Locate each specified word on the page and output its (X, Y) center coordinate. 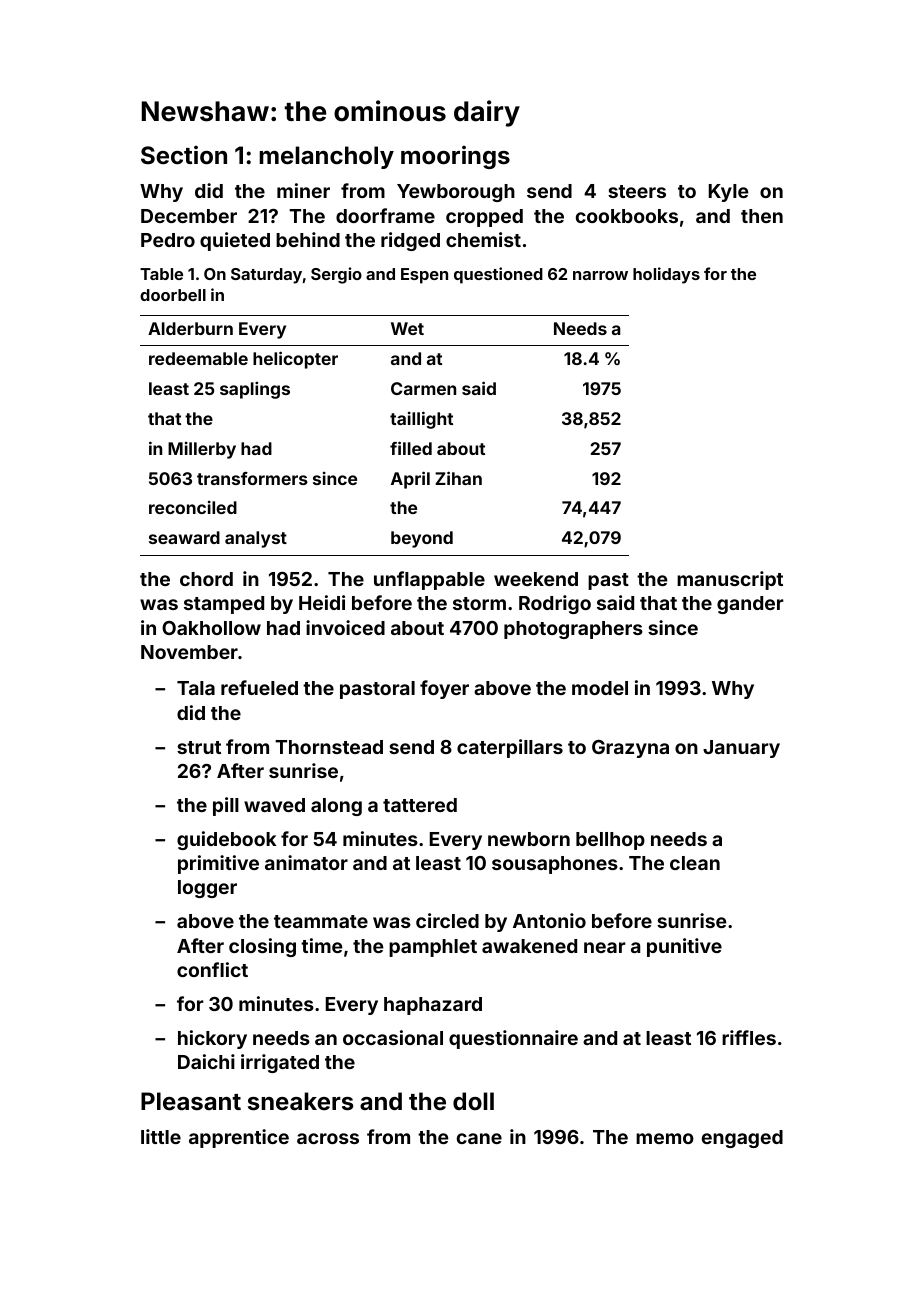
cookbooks (627, 216)
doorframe (385, 215)
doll (473, 1101)
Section (184, 155)
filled (411, 448)
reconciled (193, 507)
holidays (666, 275)
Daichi (206, 1061)
